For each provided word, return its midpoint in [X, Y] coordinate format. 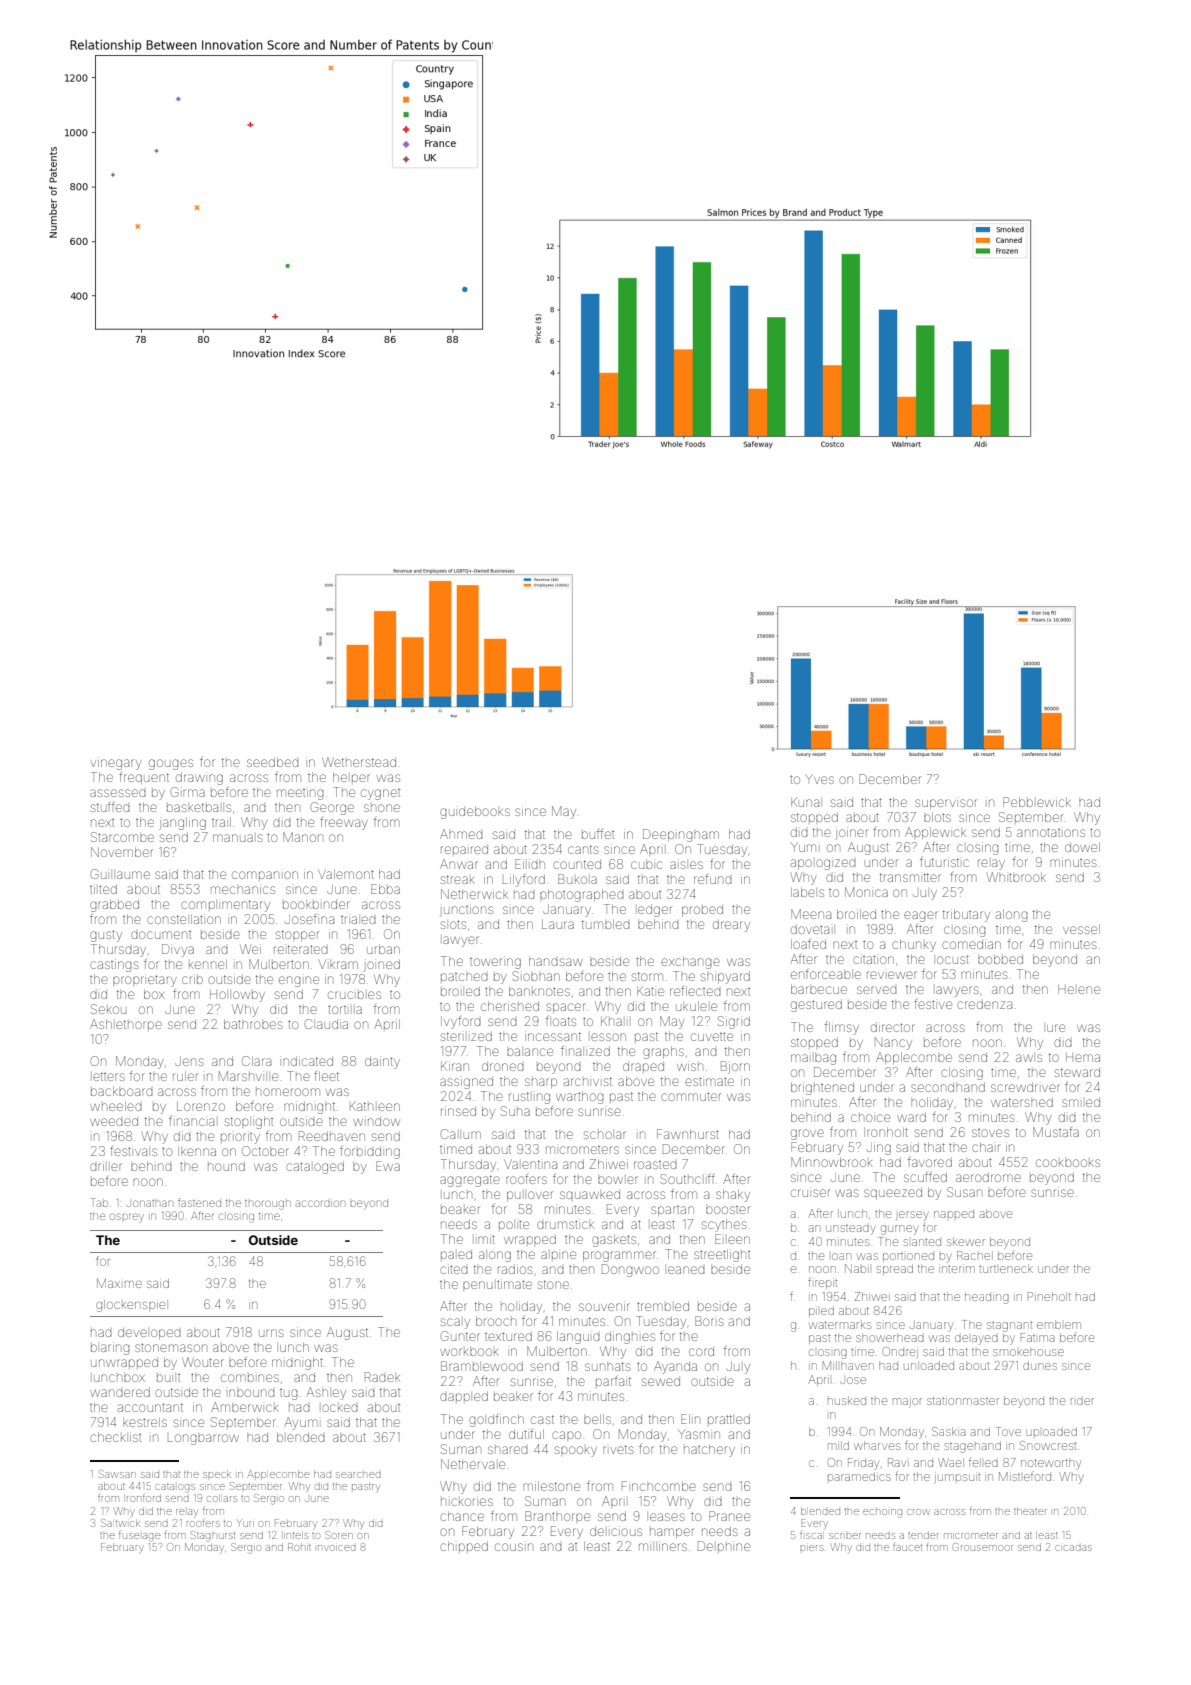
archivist [588, 1081]
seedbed [273, 762]
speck [217, 1474]
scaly [455, 1323]
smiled [1081, 1102]
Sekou [109, 1009]
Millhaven [848, 1365]
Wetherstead [359, 762]
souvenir [604, 1306]
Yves [819, 779]
